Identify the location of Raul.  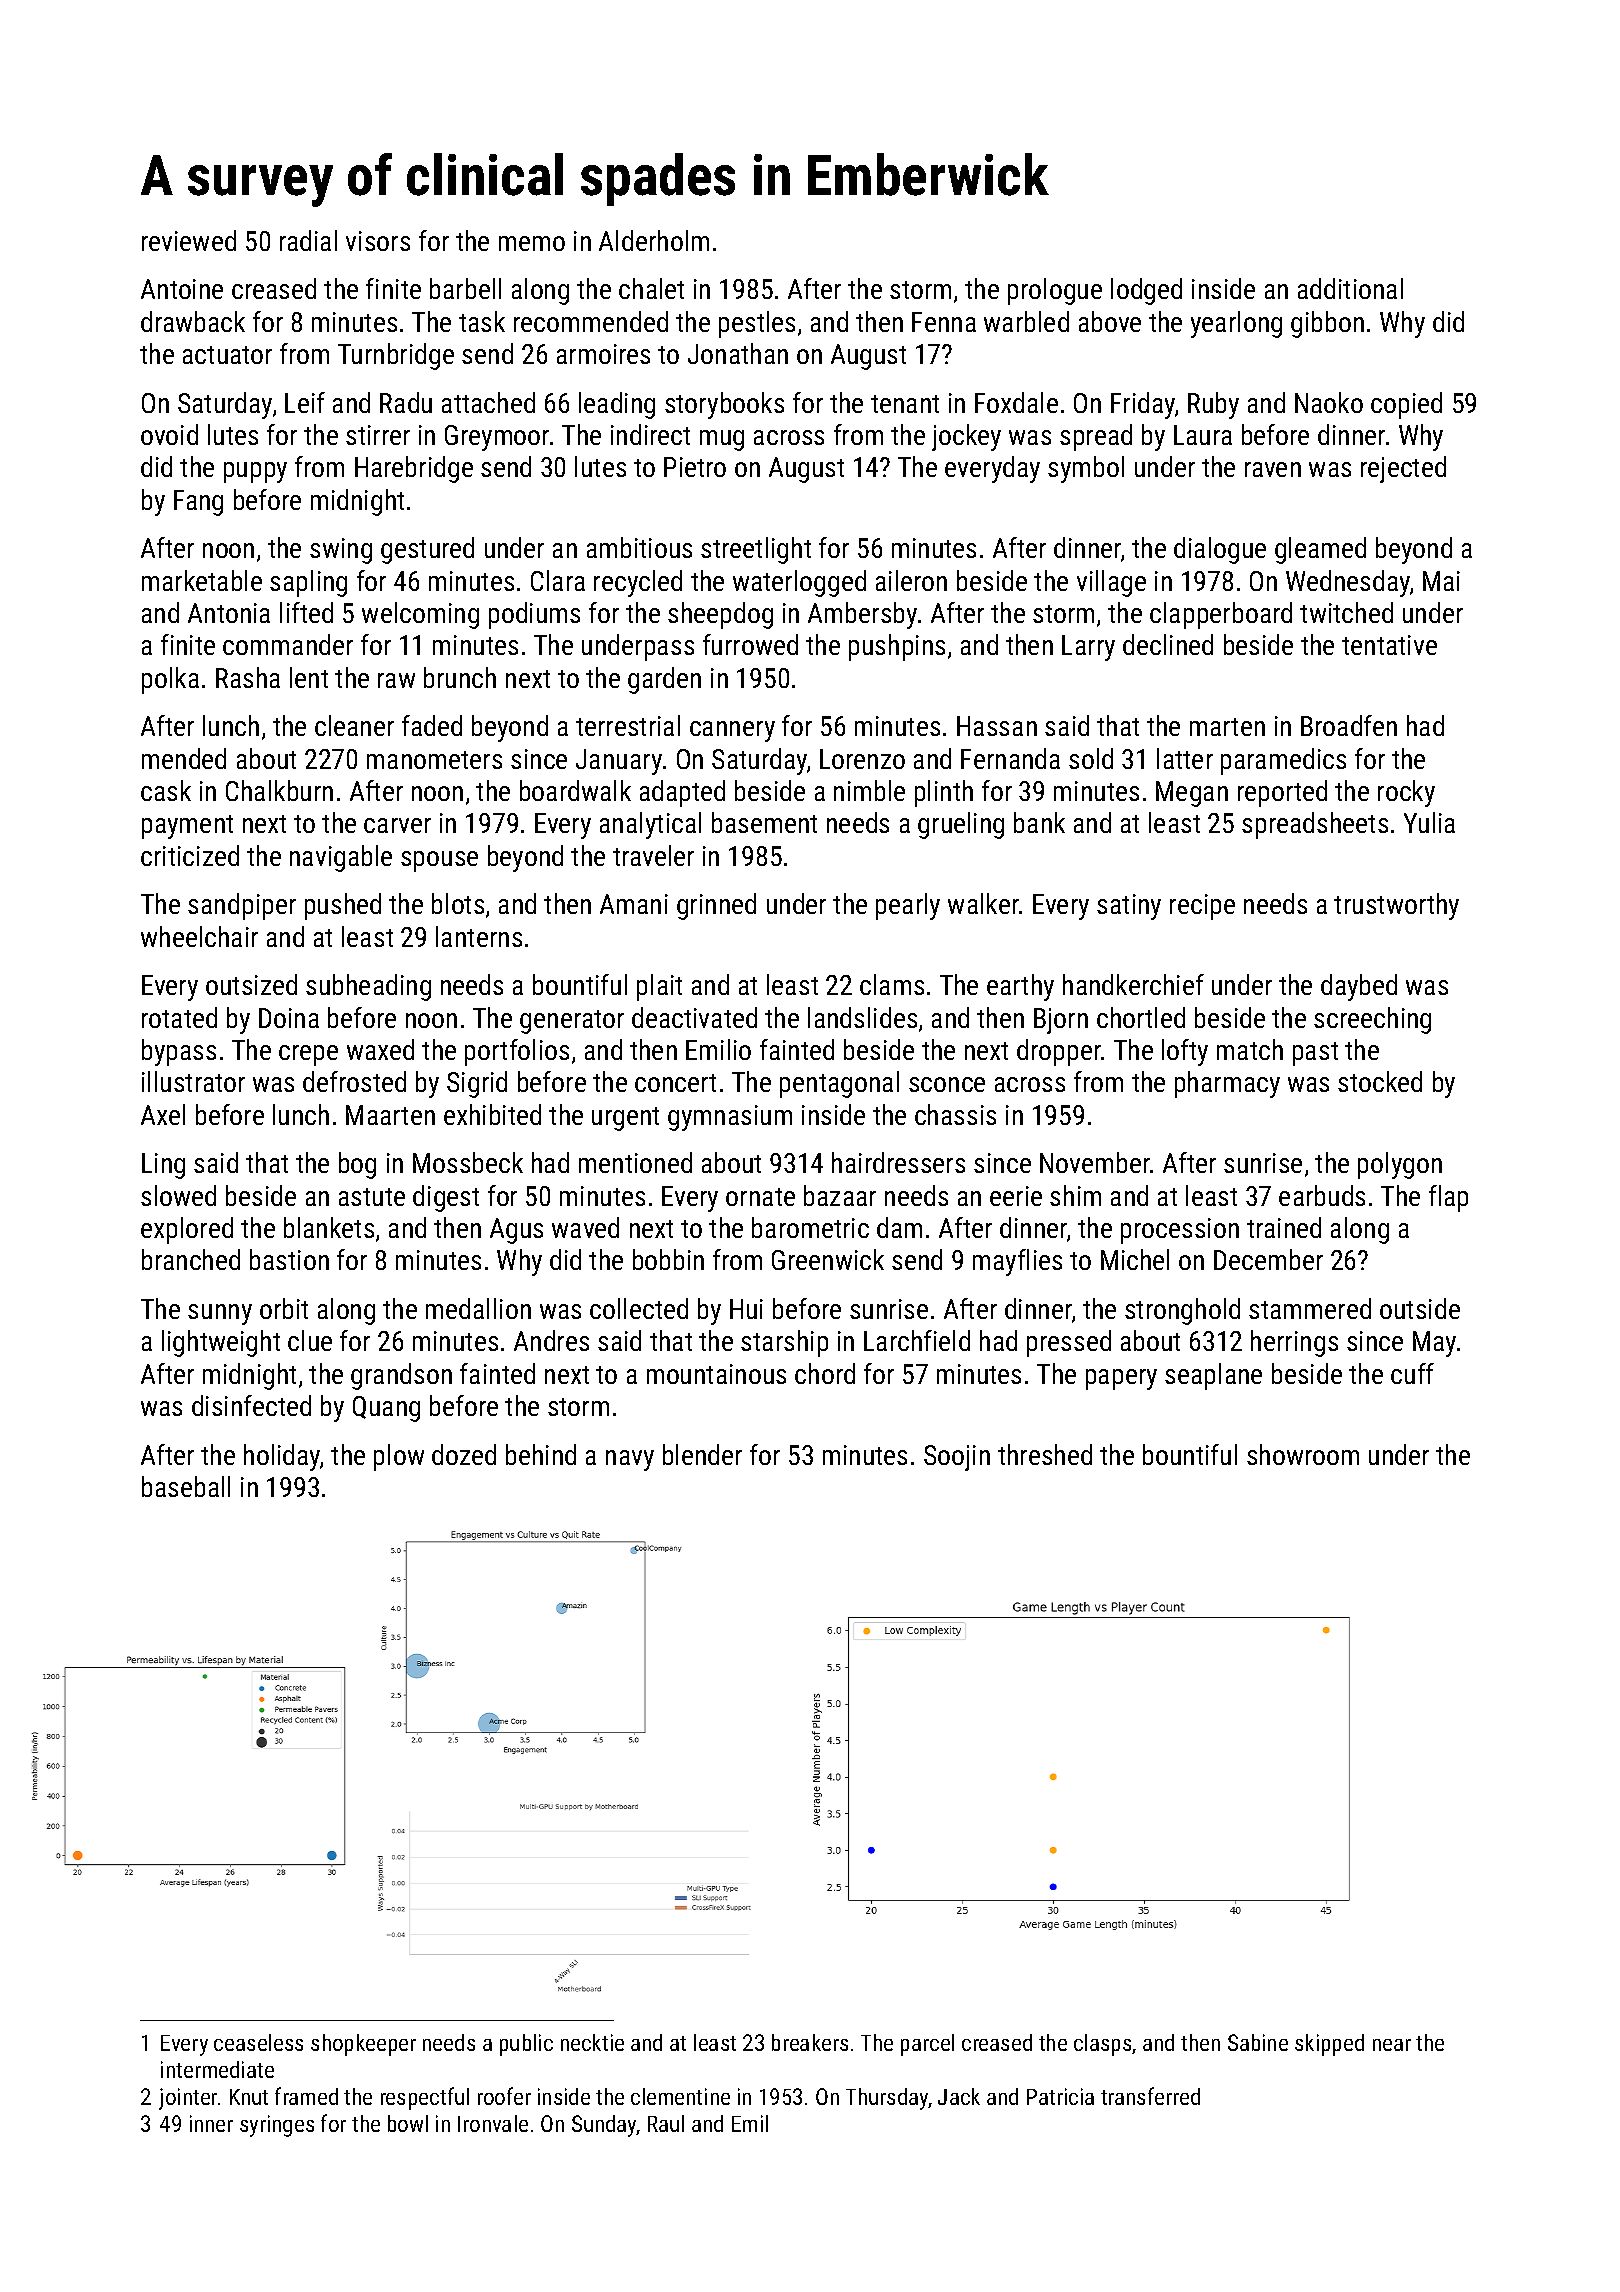
(666, 2123).
